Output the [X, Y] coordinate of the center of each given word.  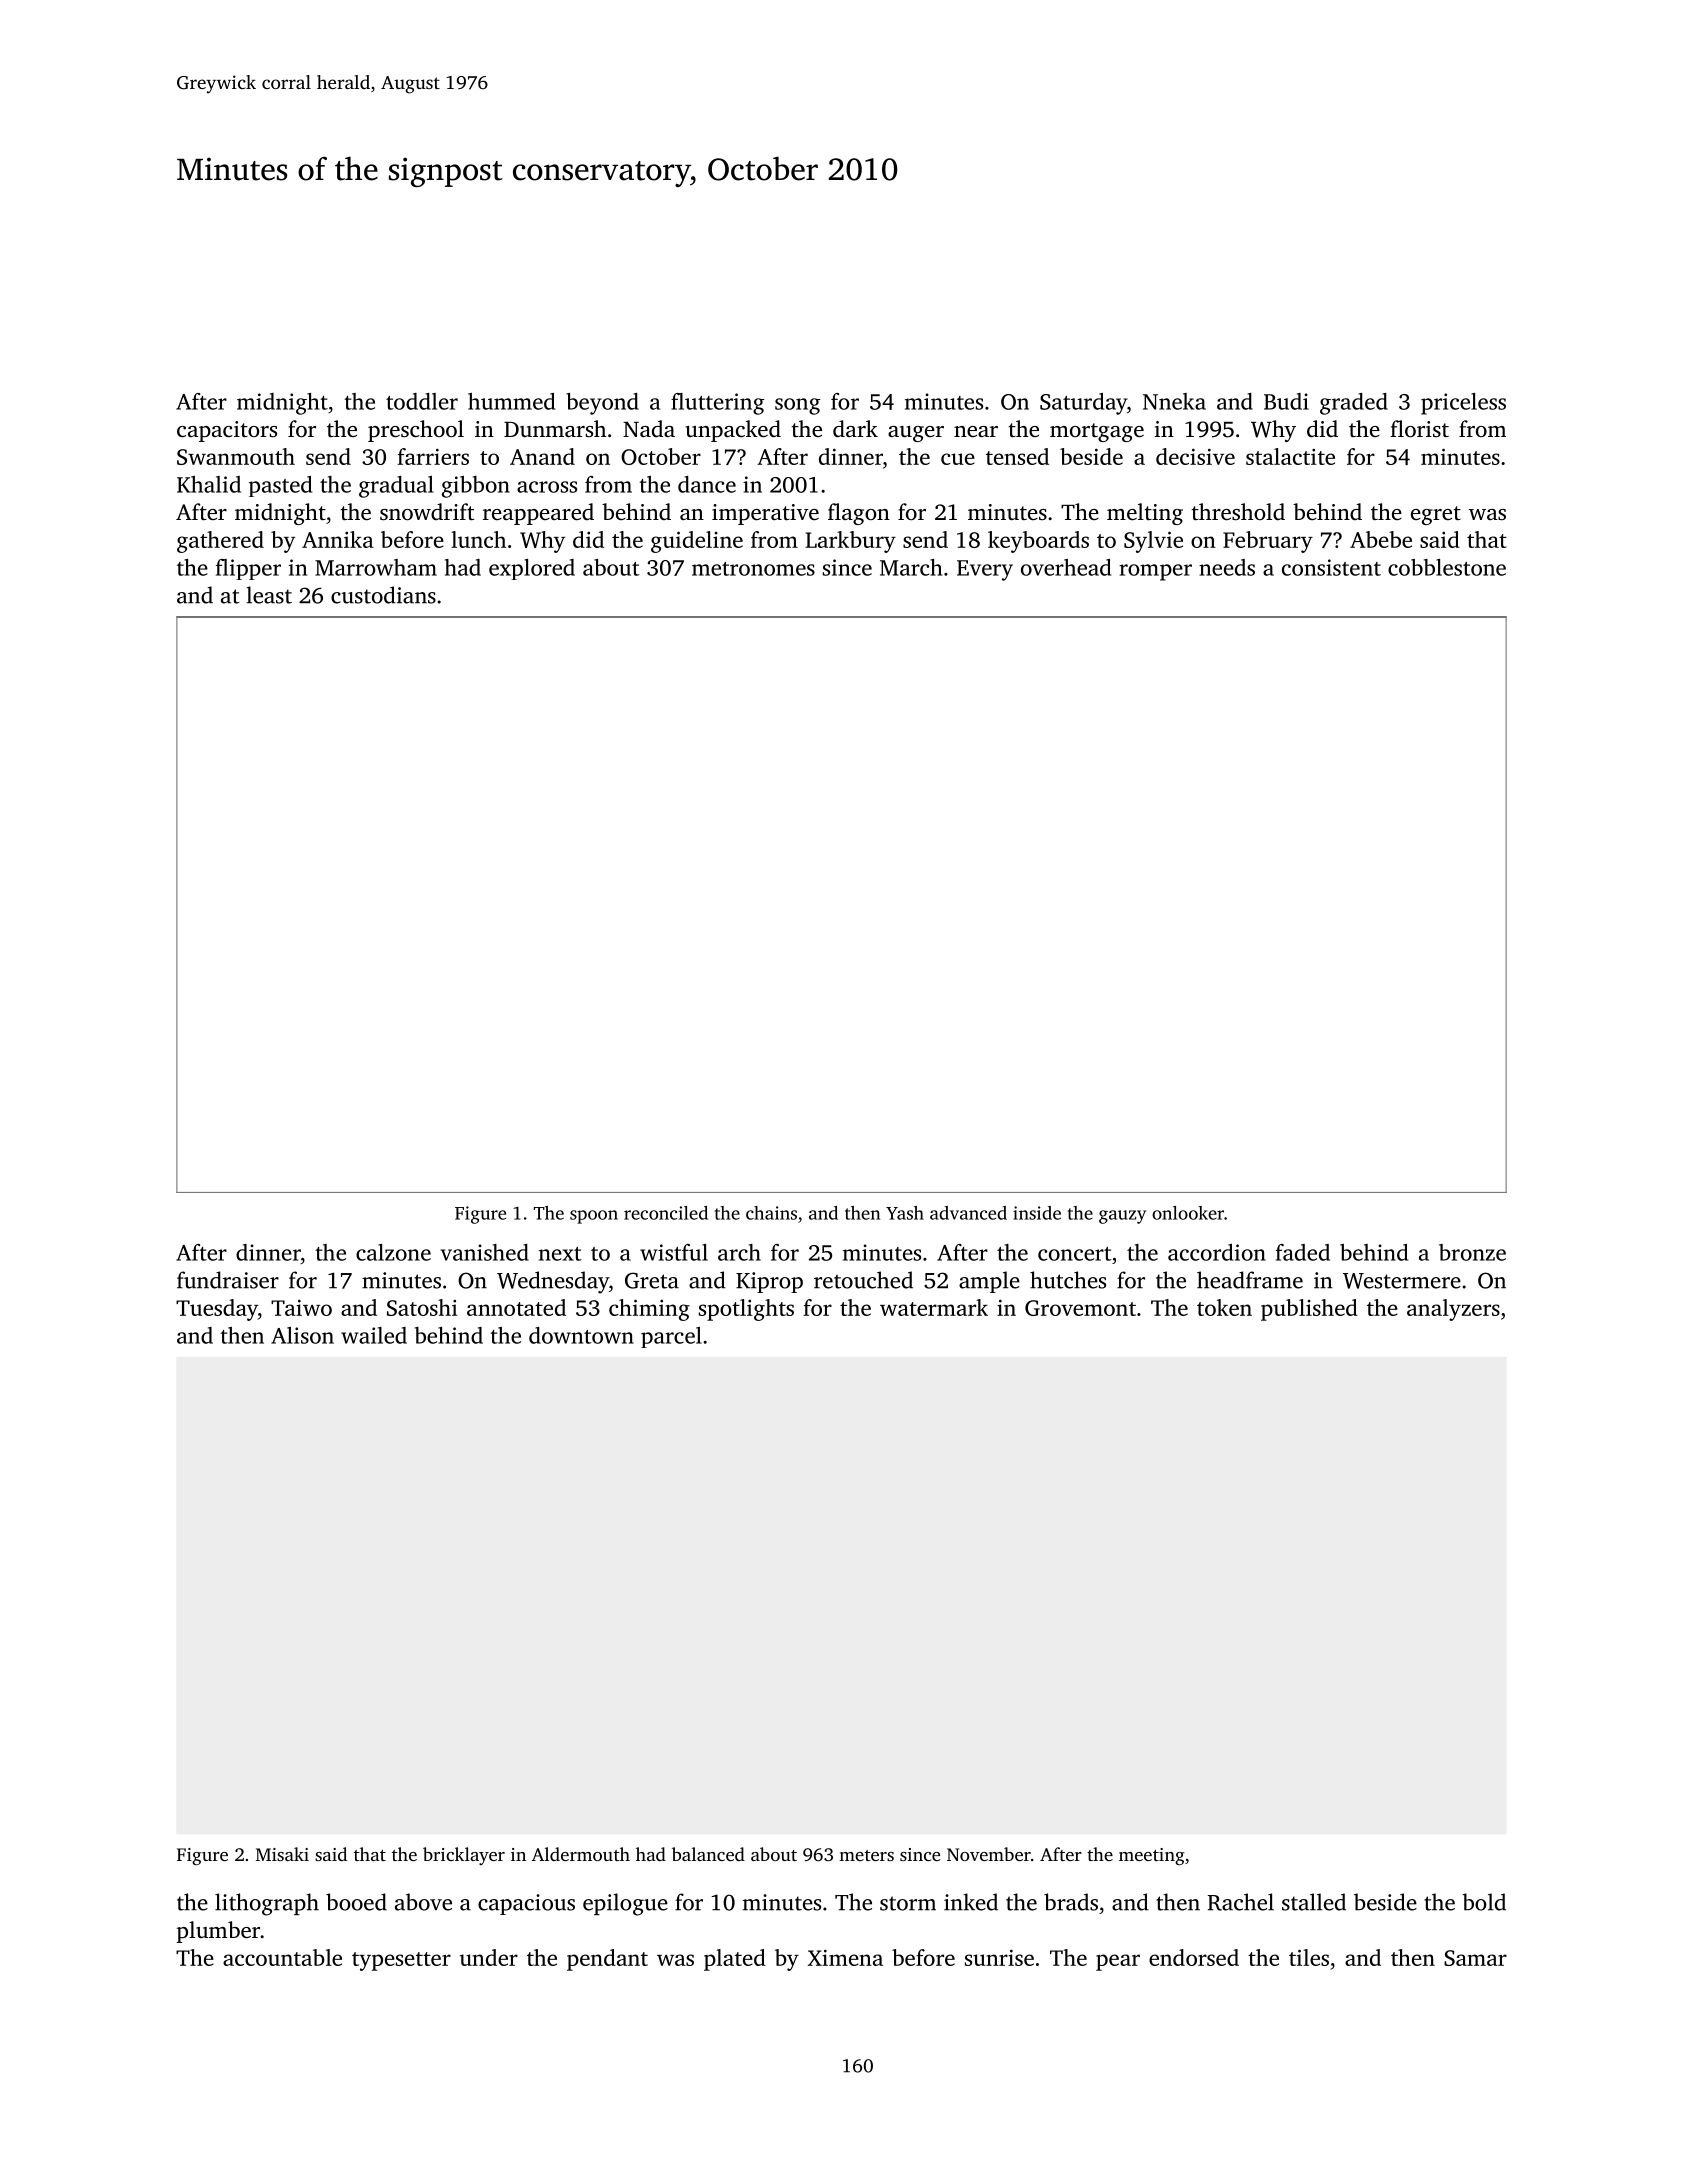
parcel [671, 1337]
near [976, 431]
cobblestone [1447, 567]
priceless [1463, 404]
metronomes [753, 569]
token [1224, 1307]
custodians [383, 595]
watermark [934, 1307]
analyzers [1453, 1310]
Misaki [282, 1854]
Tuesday [217, 1310]
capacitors [227, 431]
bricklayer [464, 1856]
